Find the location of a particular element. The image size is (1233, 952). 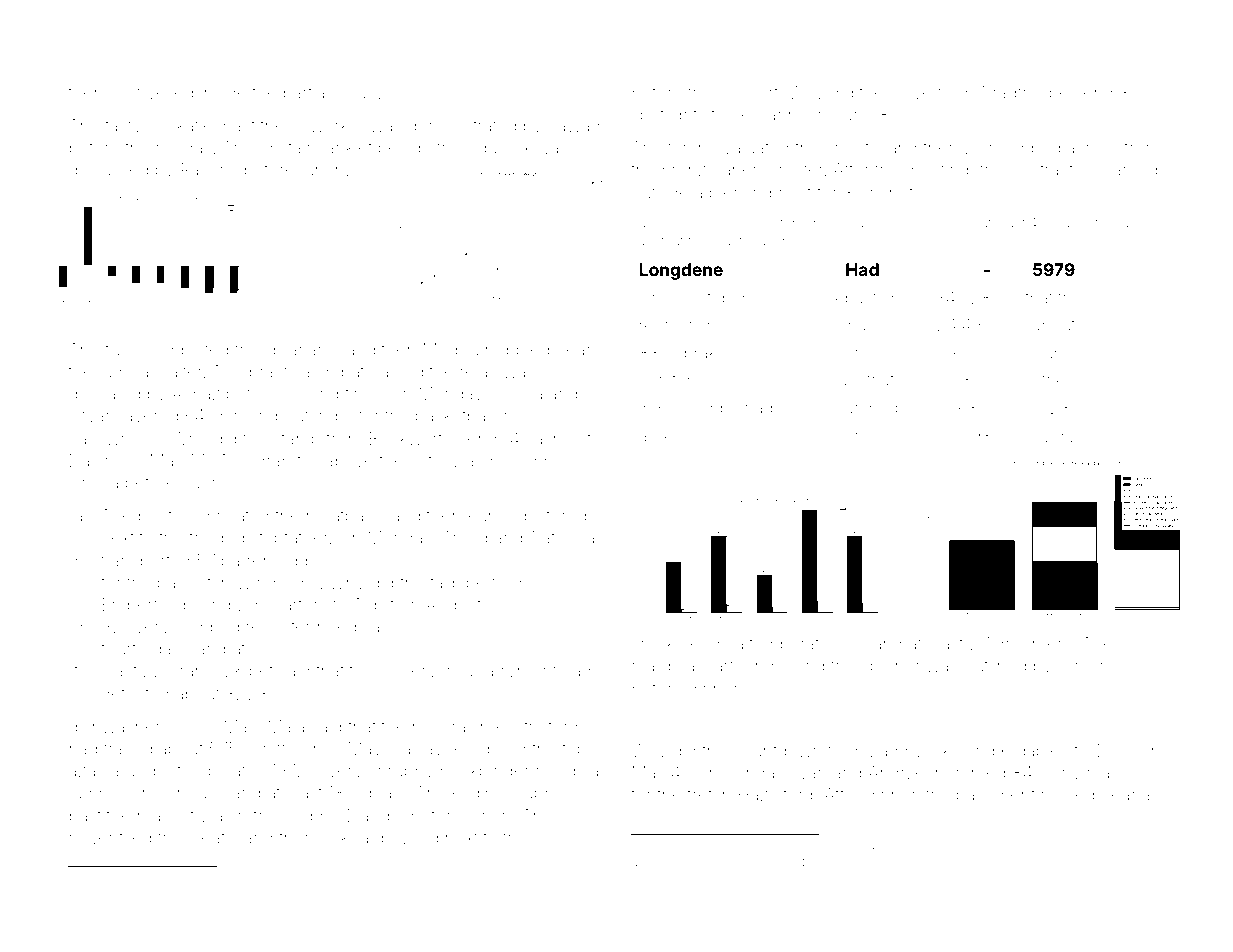

Torsten is located at coordinates (667, 379).
